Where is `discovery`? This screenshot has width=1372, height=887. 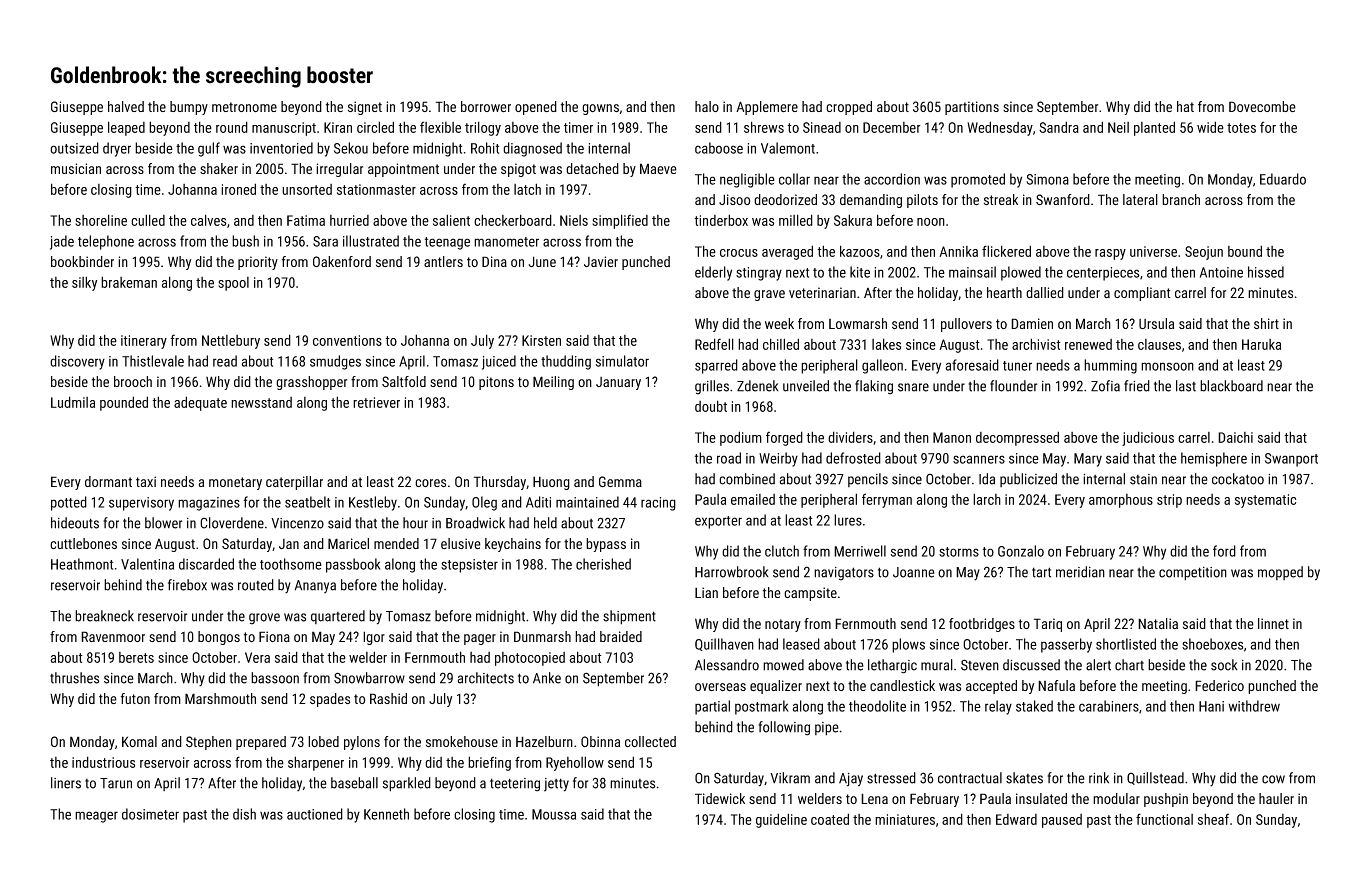 discovery is located at coordinates (77, 362).
